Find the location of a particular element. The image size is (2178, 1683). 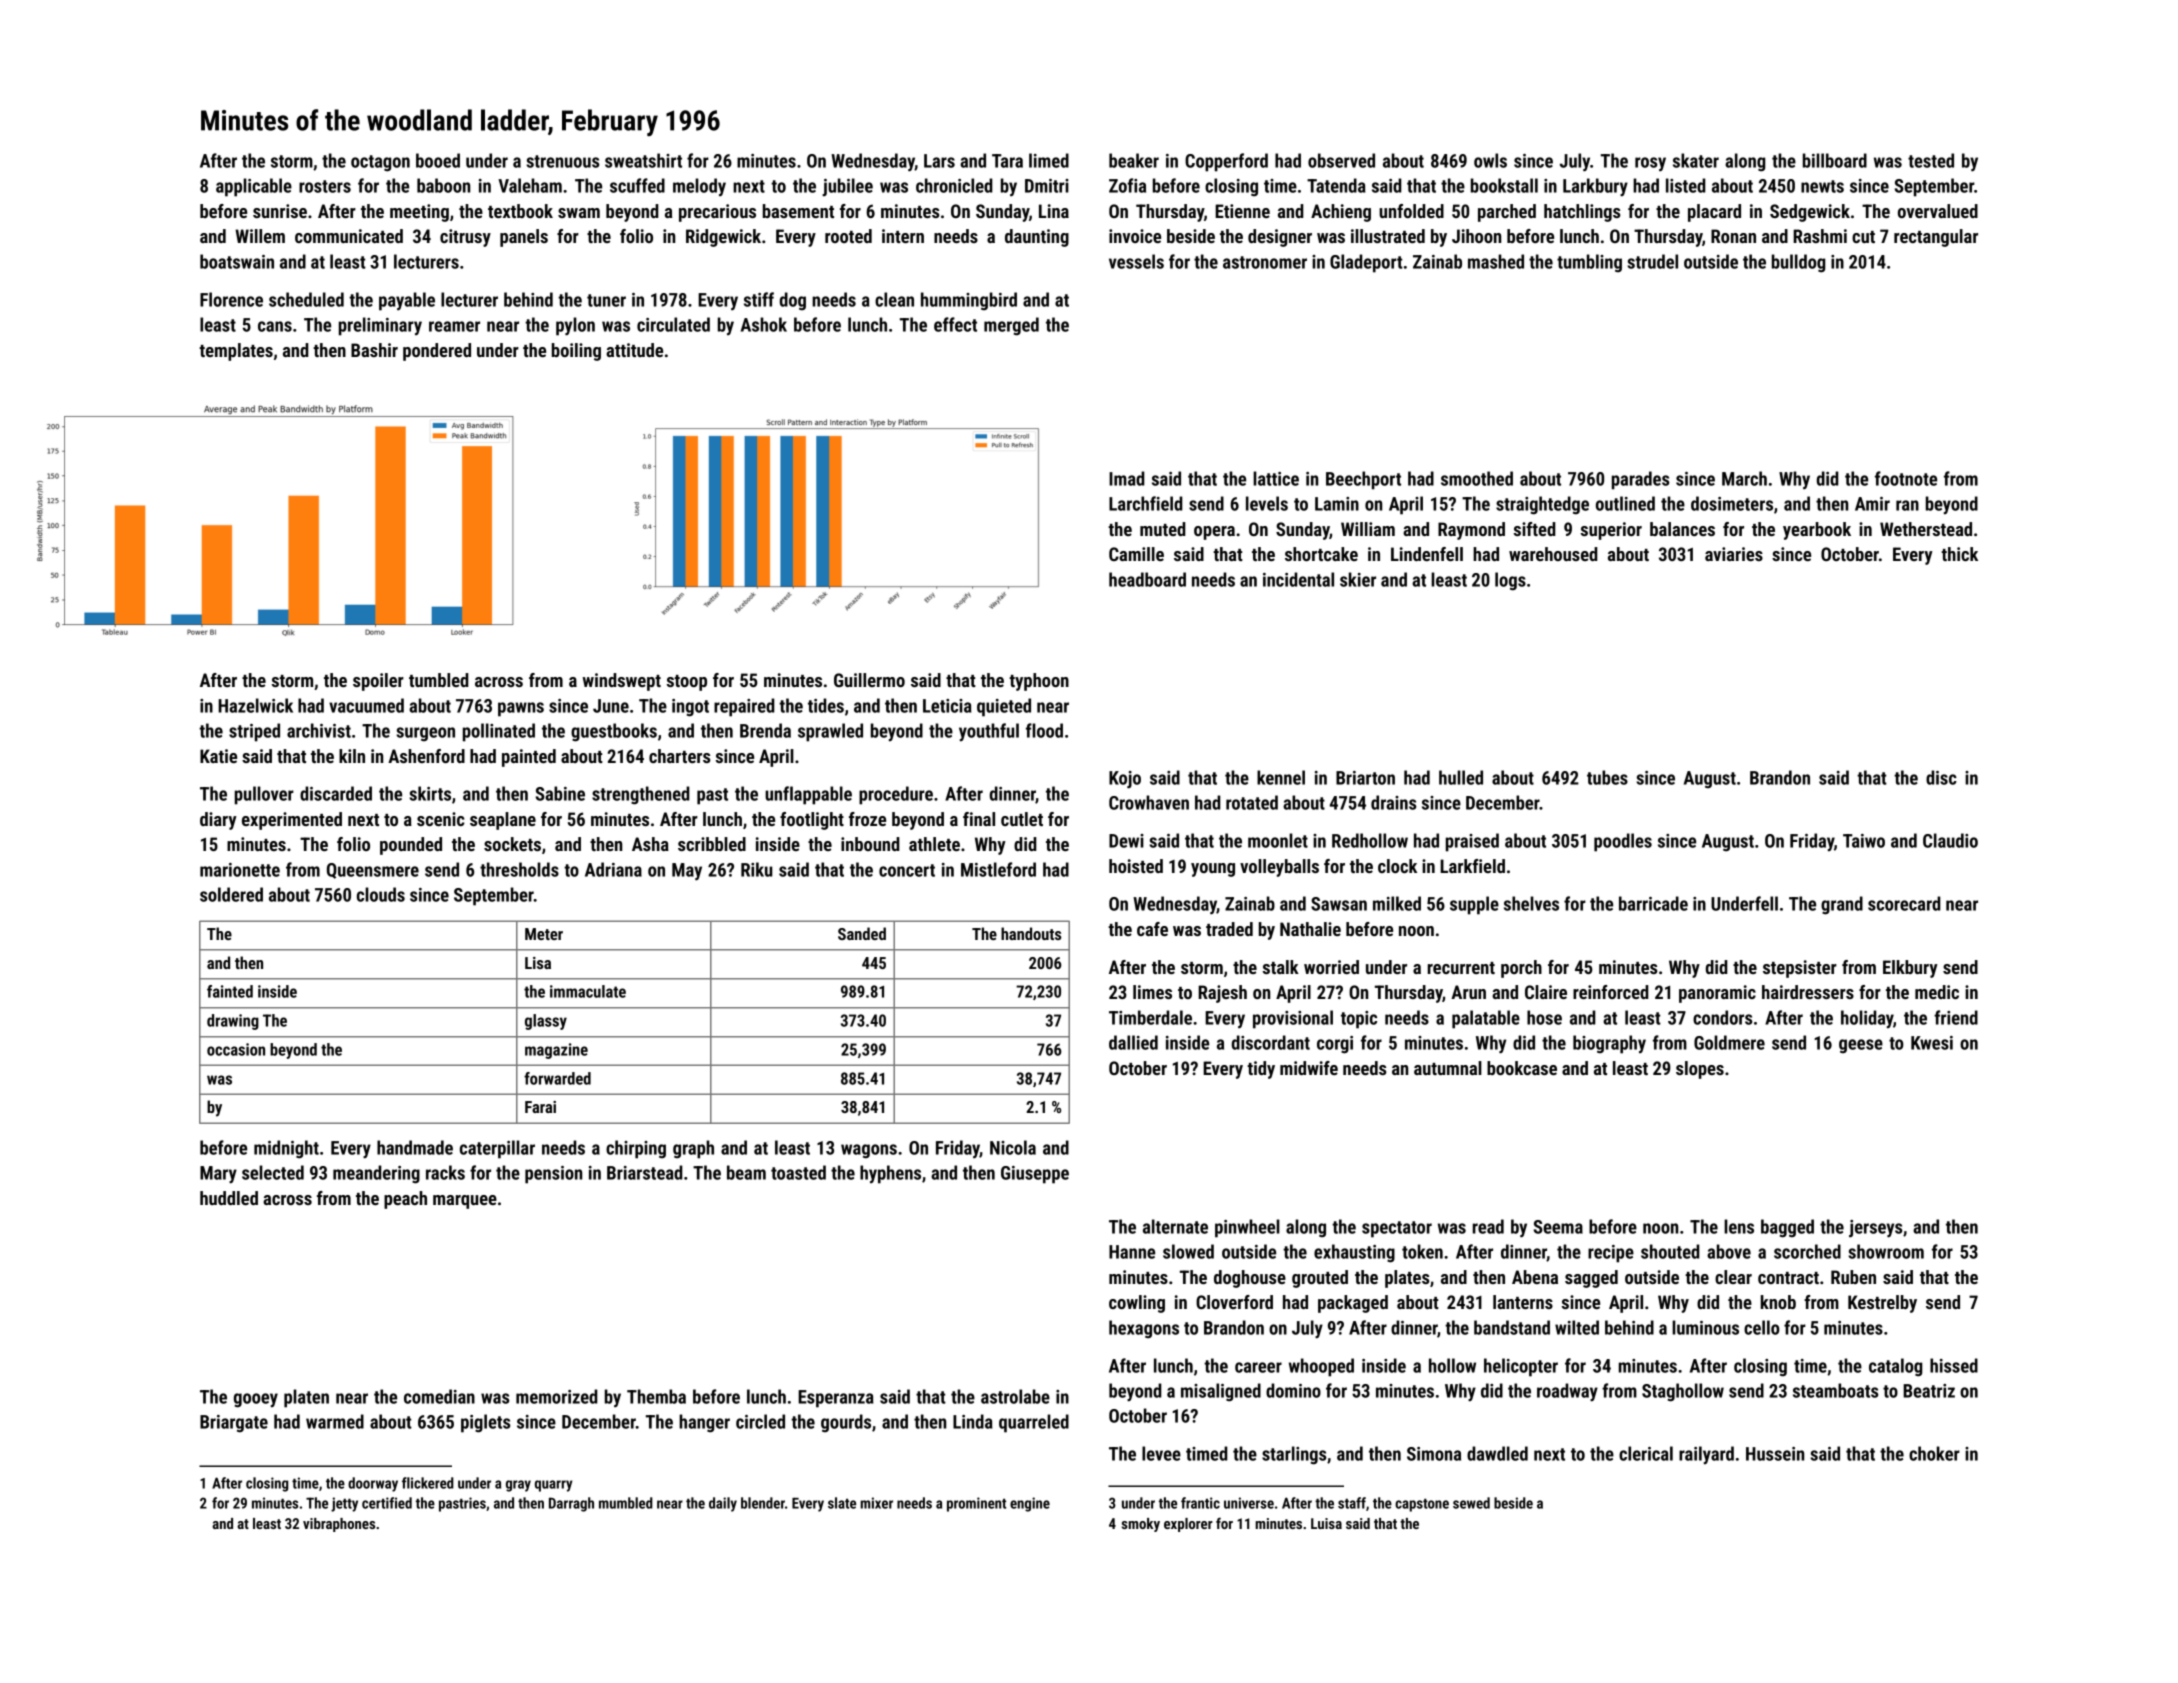

seaplane is located at coordinates (503, 821).
